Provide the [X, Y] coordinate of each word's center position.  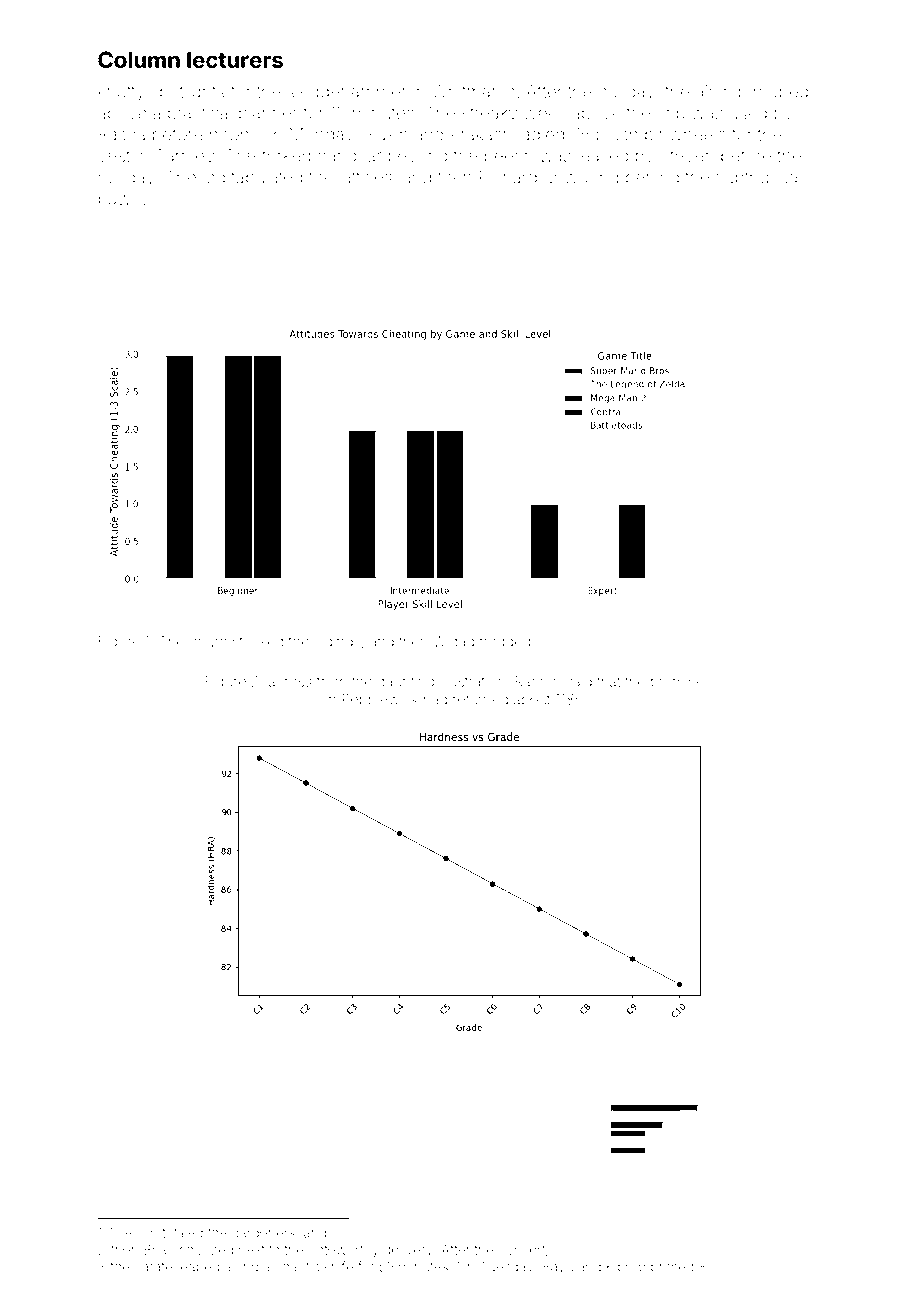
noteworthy [344, 1251]
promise [677, 684]
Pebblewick [380, 699]
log [214, 179]
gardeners [263, 1234]
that [608, 681]
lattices [366, 177]
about [532, 699]
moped [781, 93]
